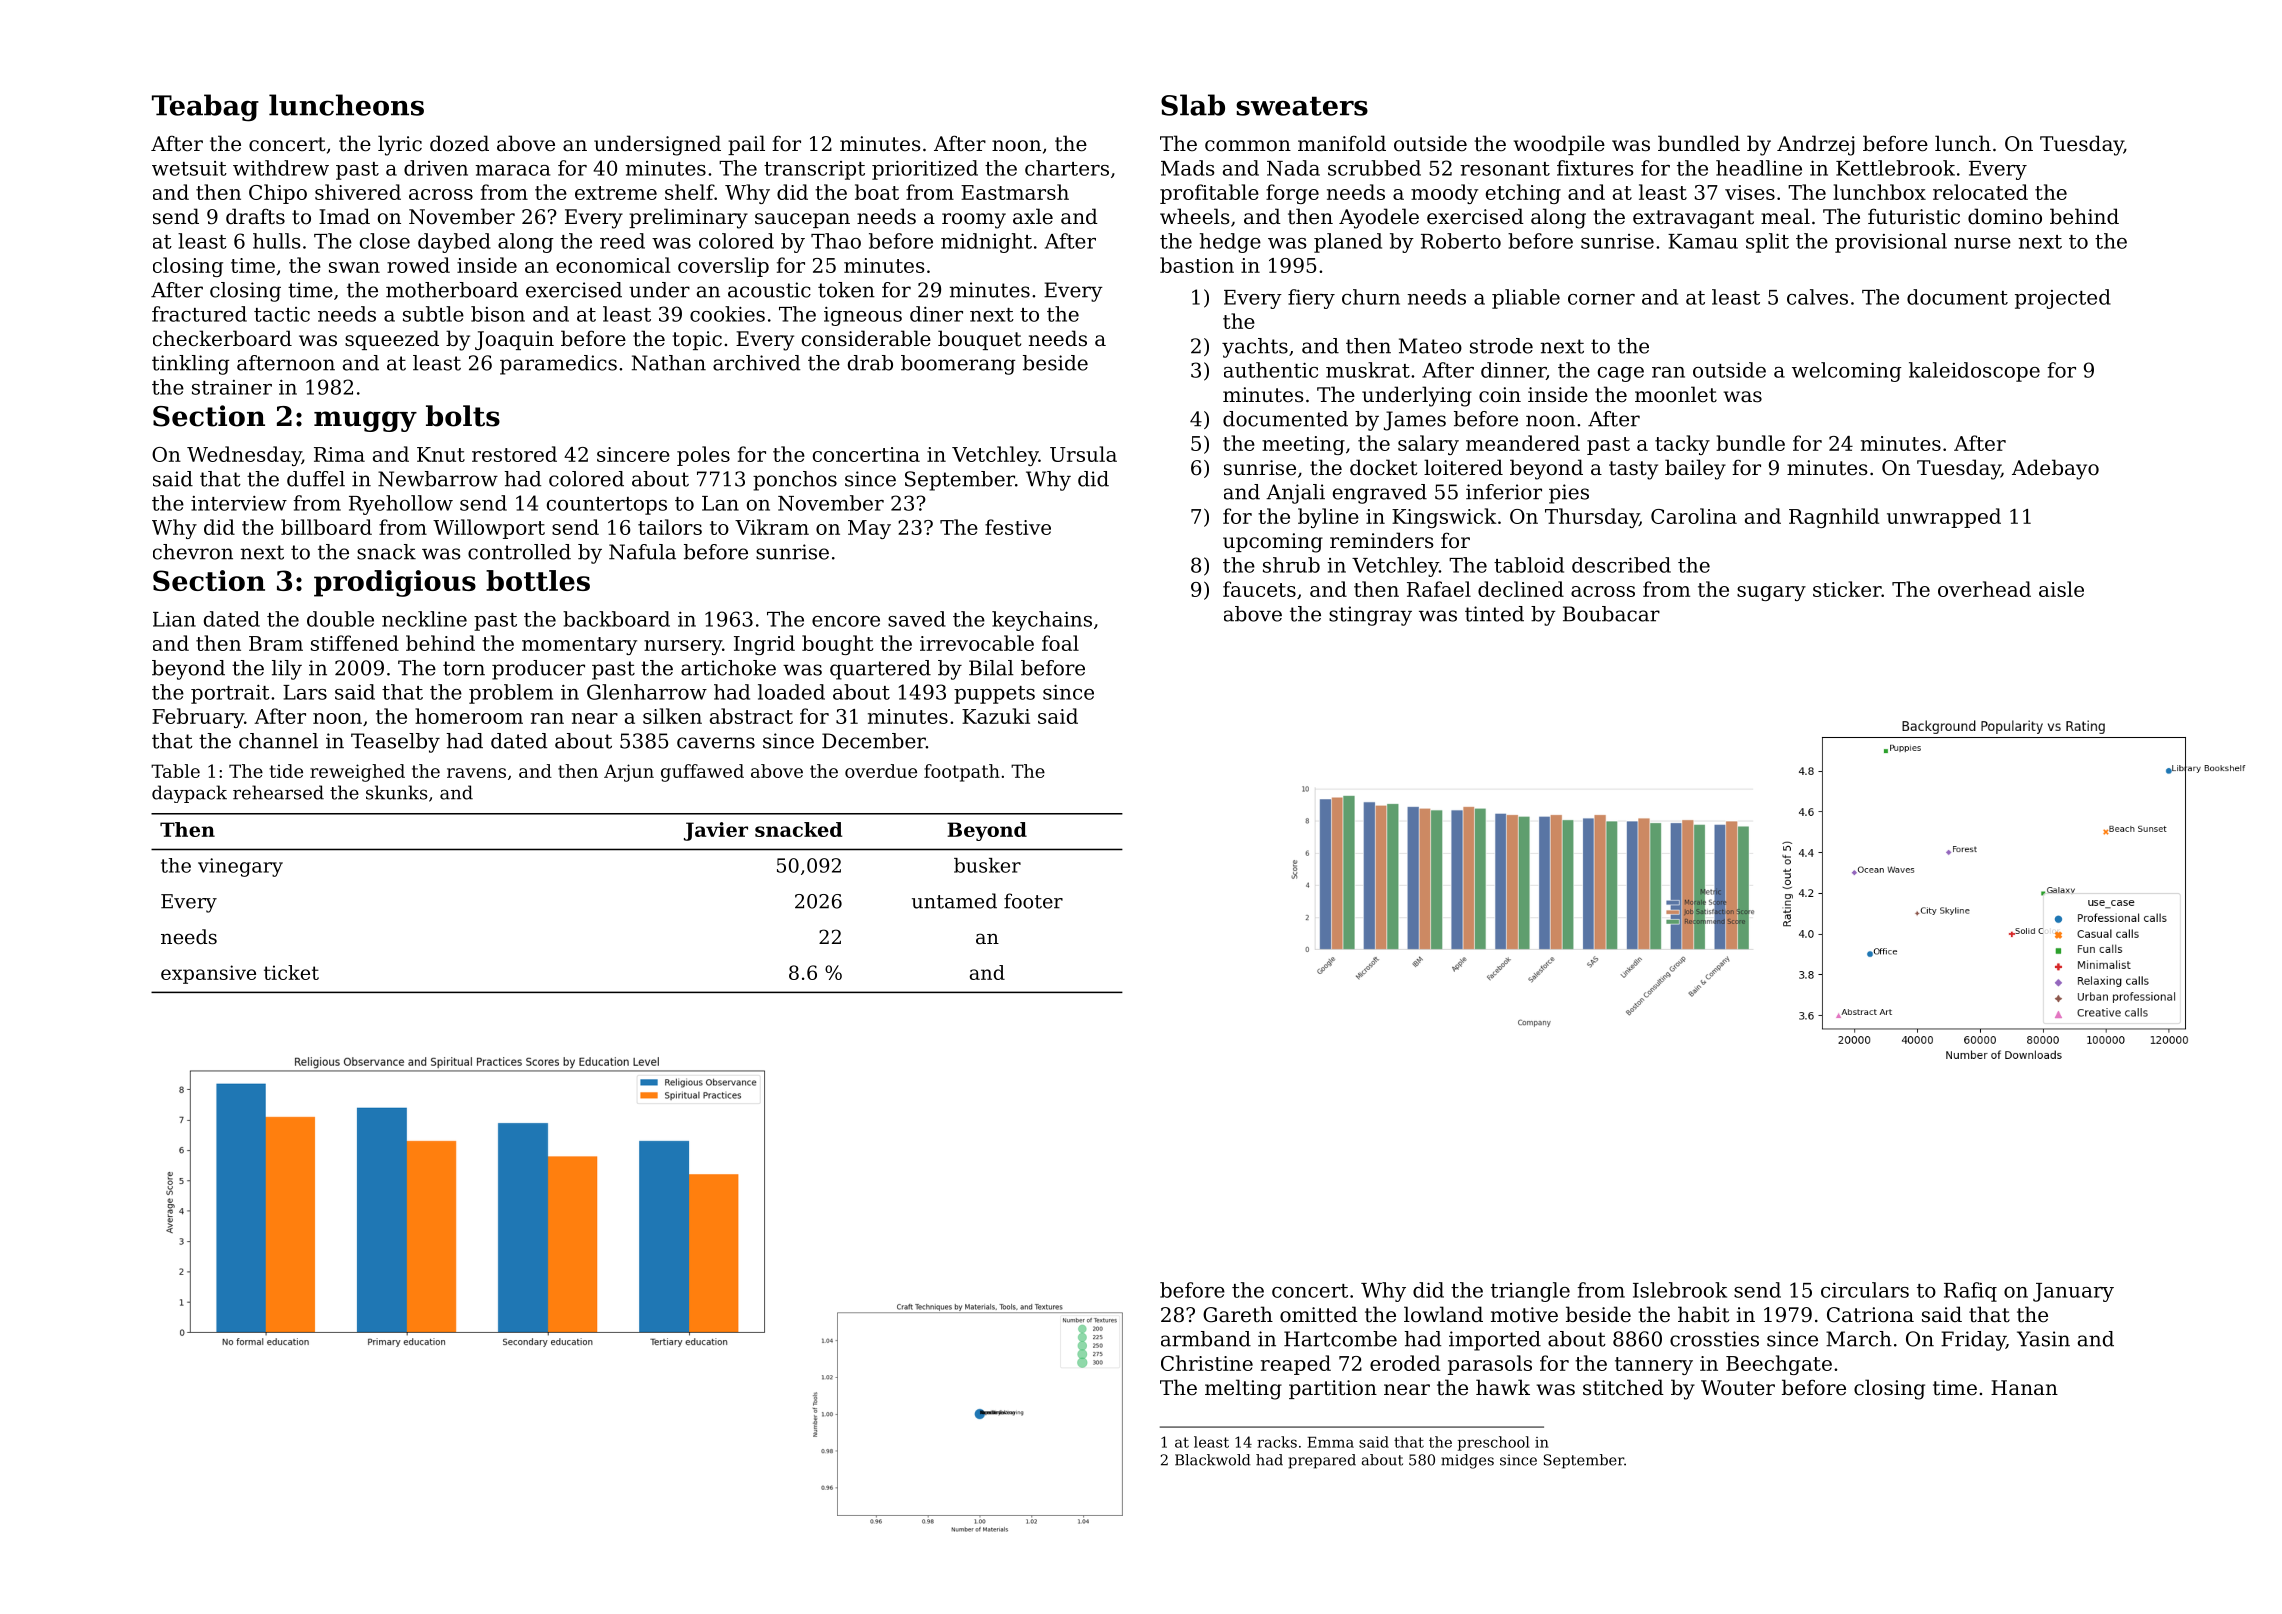 The width and height of the page is (2282, 1614). Describe the element at coordinates (1302, 106) in the page. I see `sweaters` at that location.
